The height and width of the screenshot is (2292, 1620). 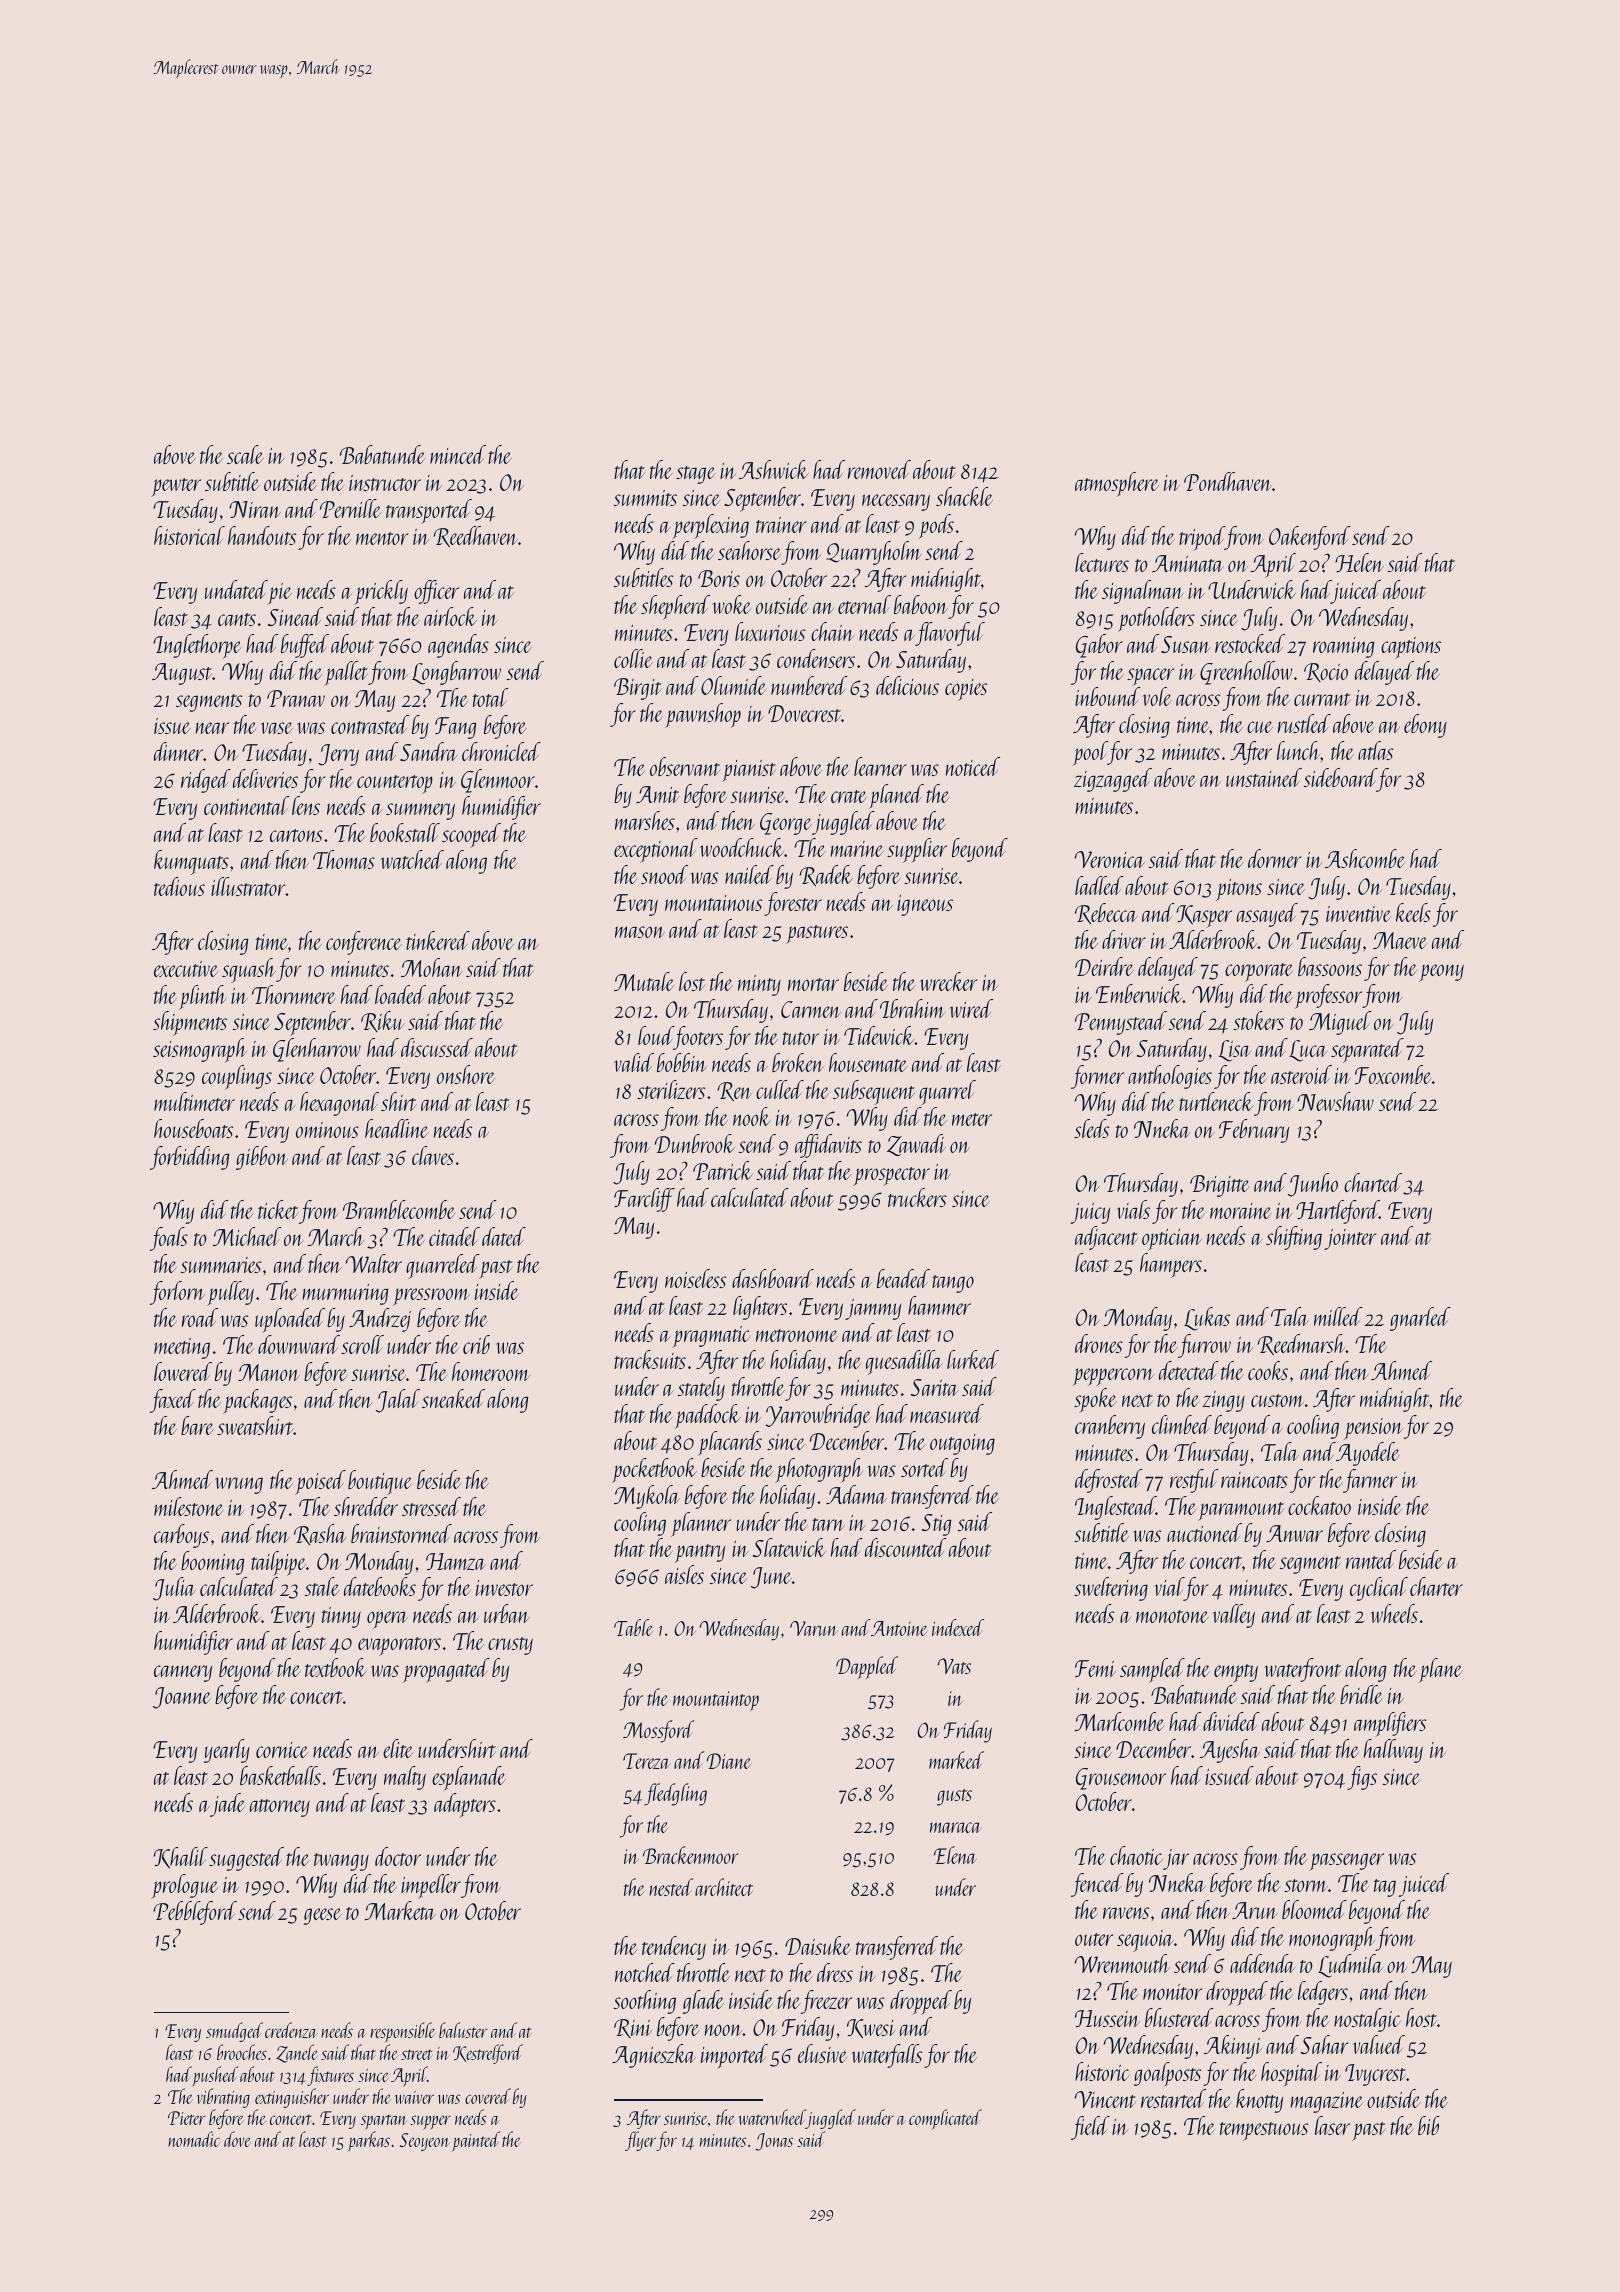 What do you see at coordinates (245, 454) in the screenshot?
I see `scale` at bounding box center [245, 454].
